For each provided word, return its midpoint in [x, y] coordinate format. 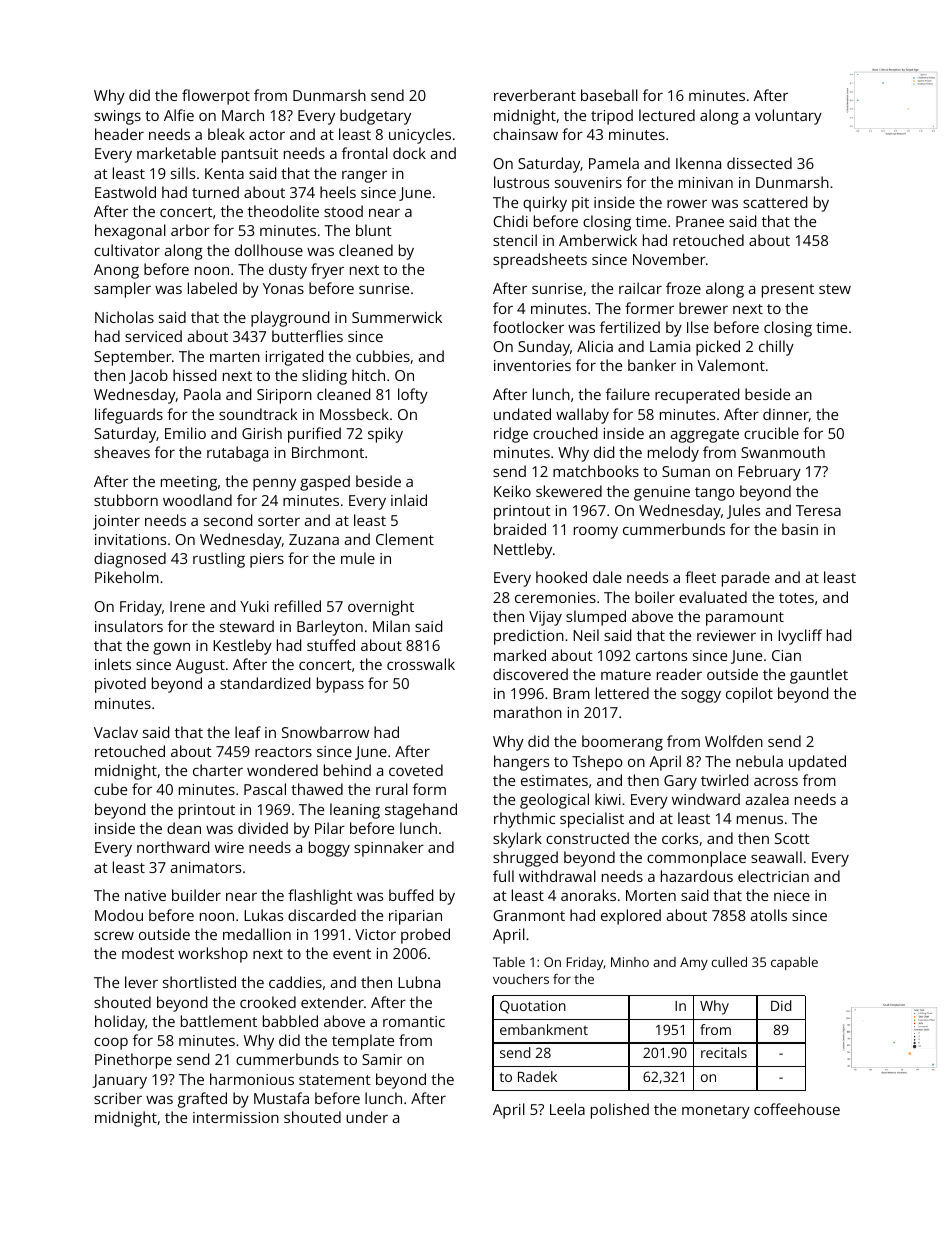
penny [274, 485]
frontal [365, 153]
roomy [596, 533]
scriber [118, 1098]
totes [796, 598]
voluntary [788, 117]
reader [679, 674]
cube [110, 789]
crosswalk [421, 664]
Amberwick [598, 240]
